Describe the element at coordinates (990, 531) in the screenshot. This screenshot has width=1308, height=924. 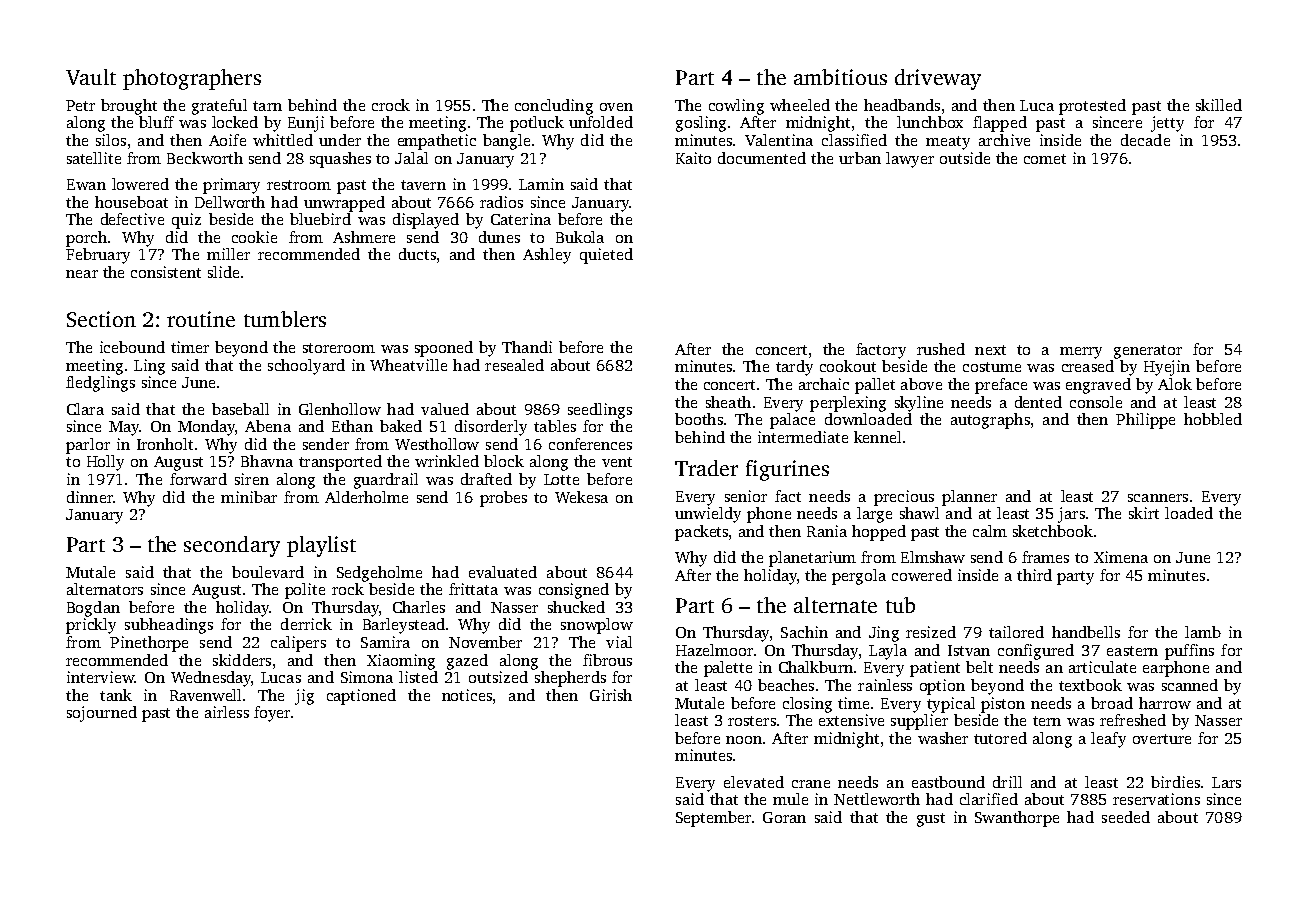
I see `calm` at that location.
